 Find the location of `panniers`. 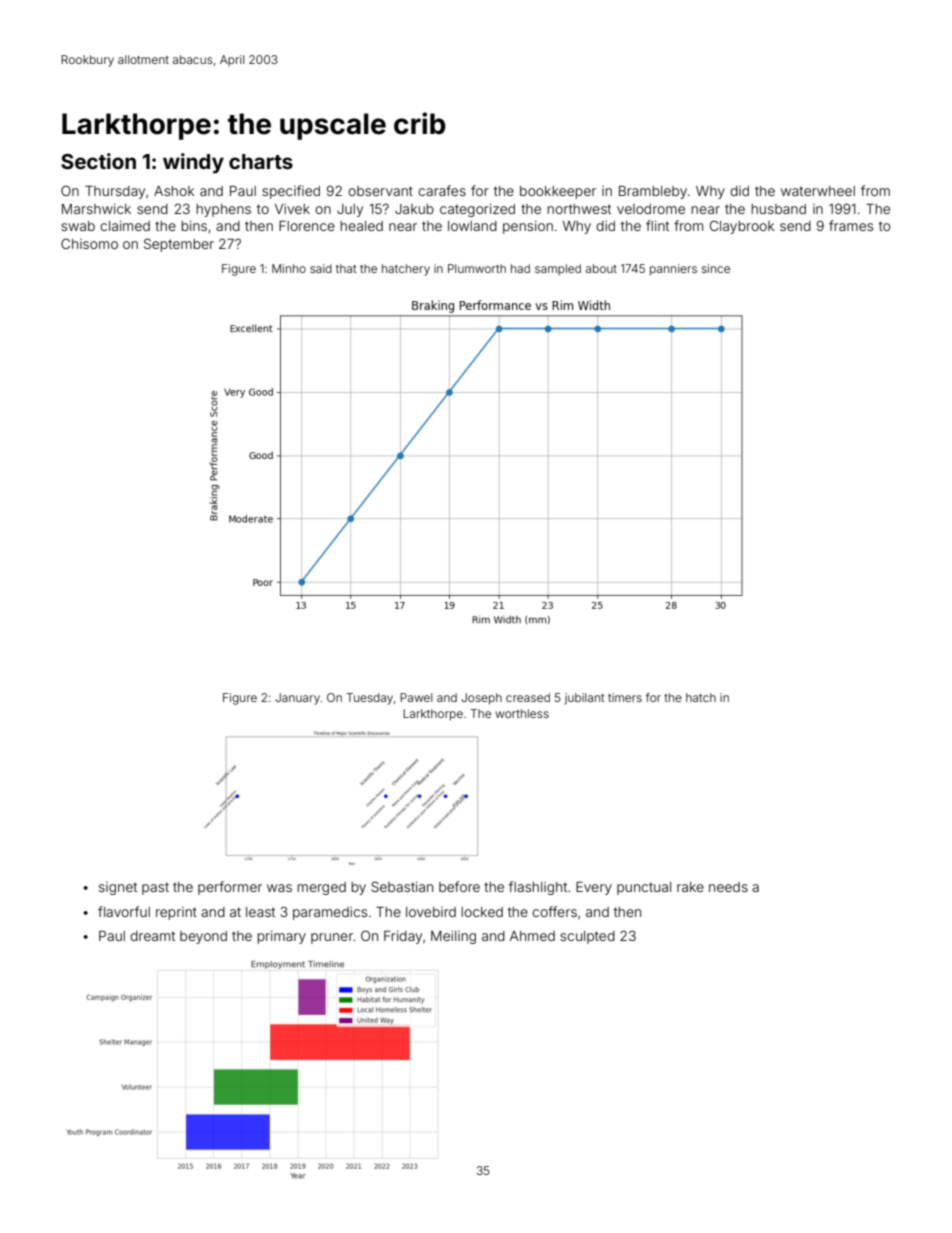

panniers is located at coordinates (673, 270).
